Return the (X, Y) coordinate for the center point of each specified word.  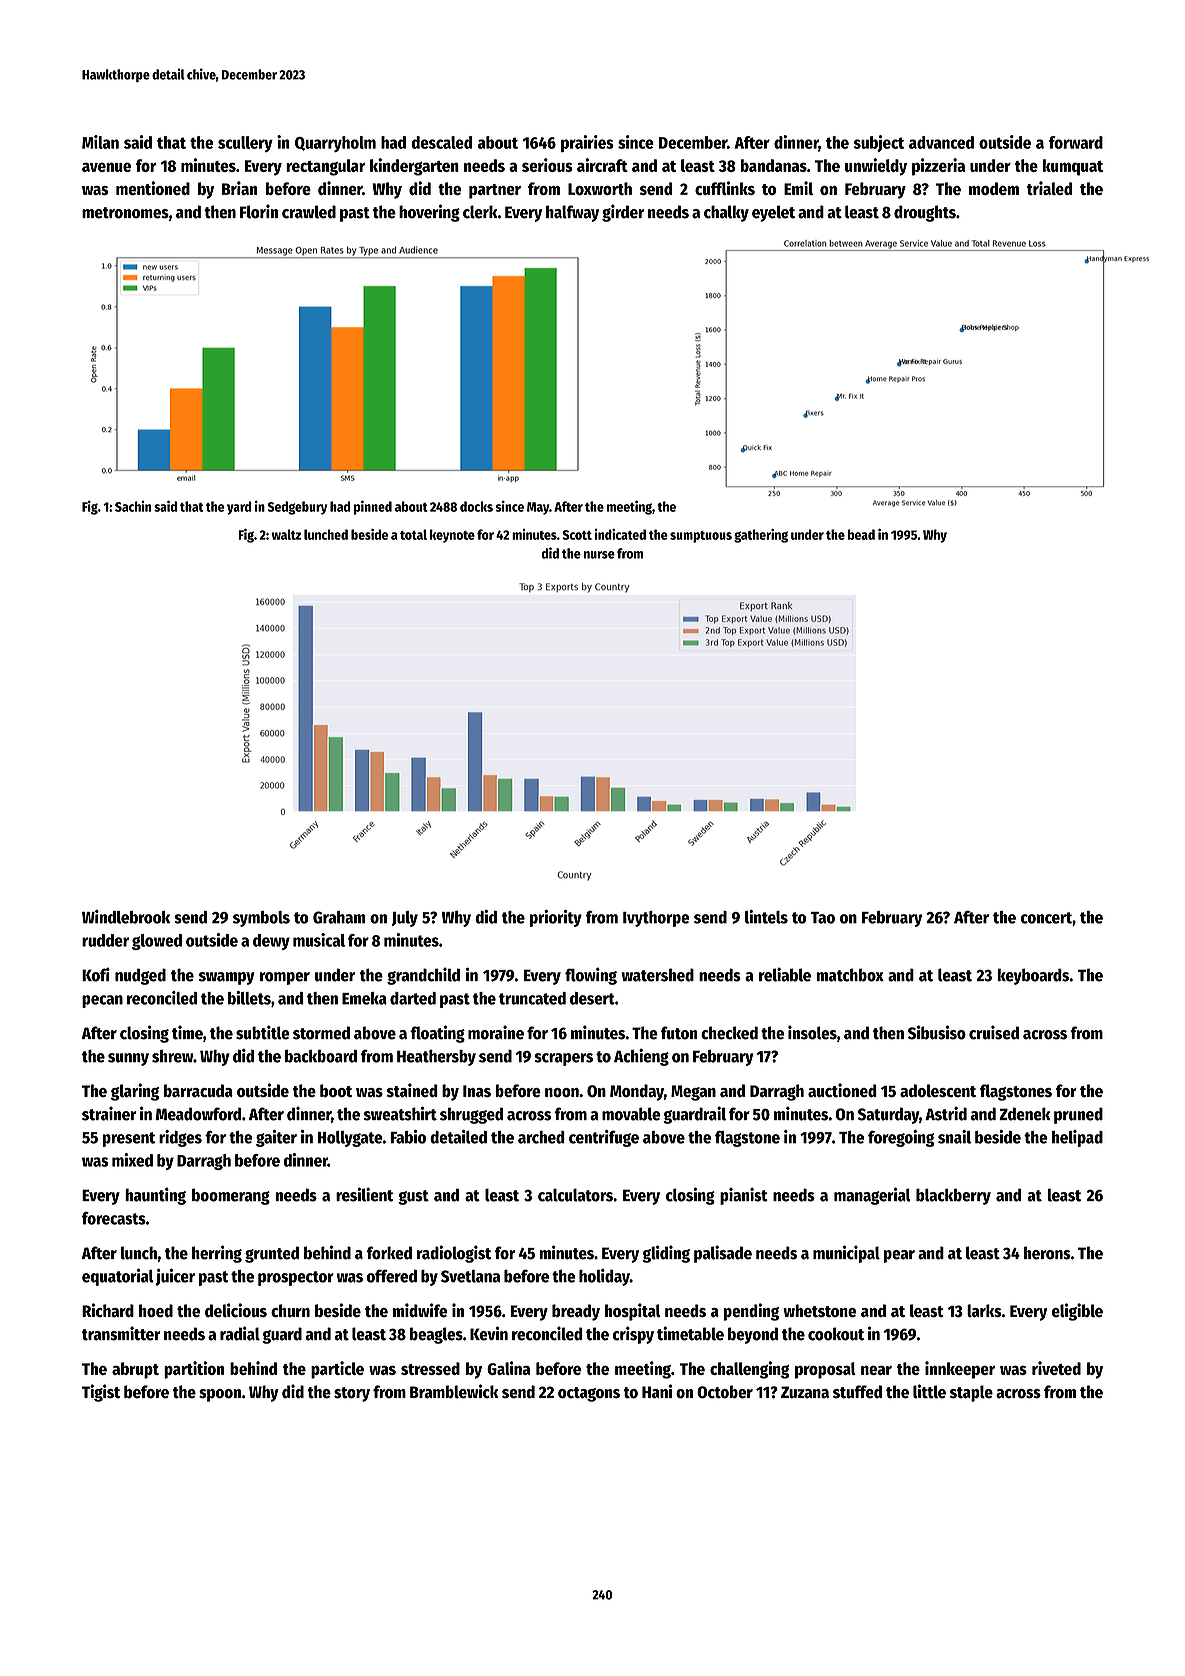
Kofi (96, 975)
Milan (100, 142)
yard (239, 508)
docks (476, 506)
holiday (604, 1277)
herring (217, 1254)
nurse (599, 555)
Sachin (133, 506)
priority (556, 918)
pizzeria (938, 167)
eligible (1077, 1312)
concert (1046, 918)
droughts (925, 213)
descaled (441, 142)
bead (861, 534)
